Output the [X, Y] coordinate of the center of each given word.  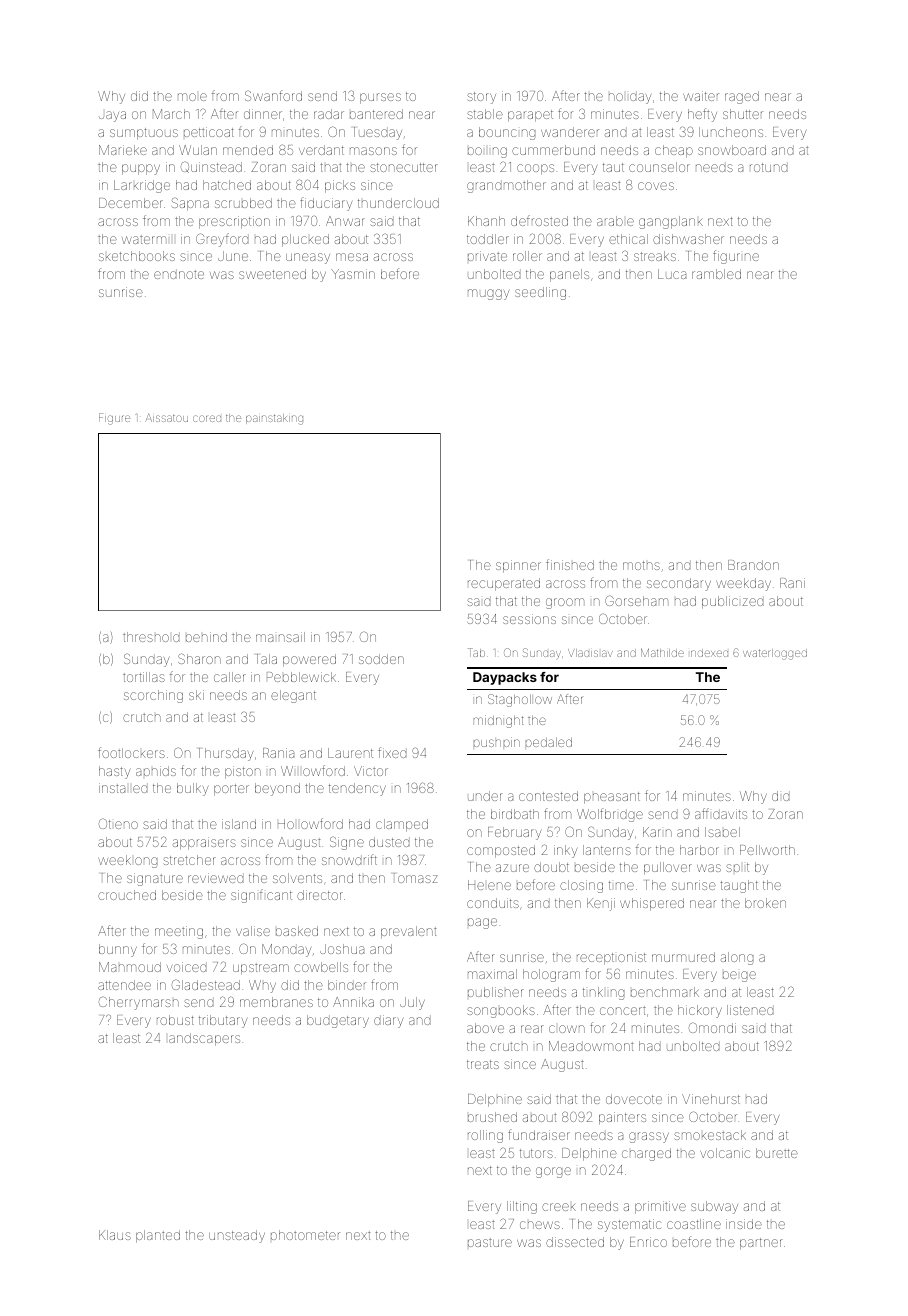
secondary [679, 584]
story [481, 98]
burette [777, 1153]
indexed [709, 653]
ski [196, 695]
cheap [674, 151]
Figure [114, 419]
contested [548, 796]
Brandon [753, 565]
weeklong [127, 861]
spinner [518, 566]
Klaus [115, 1235]
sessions [529, 619]
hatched [227, 185]
